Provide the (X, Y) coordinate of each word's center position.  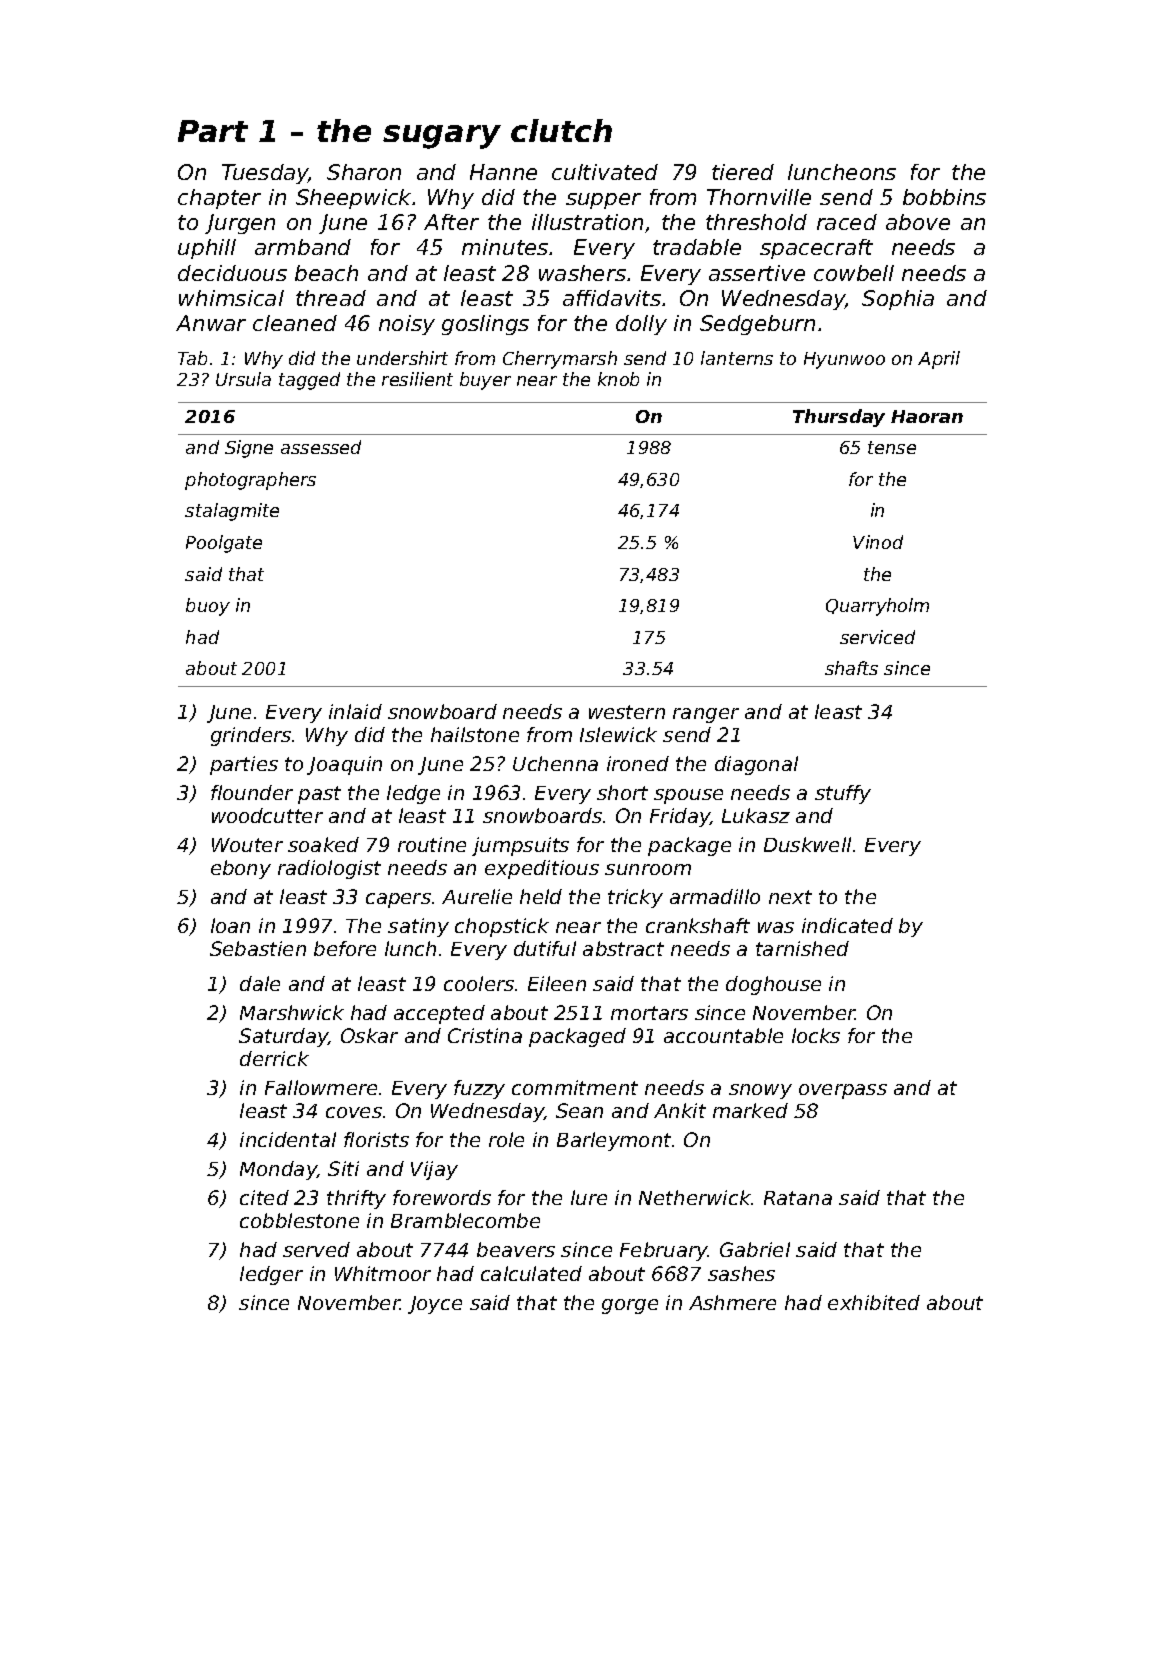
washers (582, 273)
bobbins (944, 197)
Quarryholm (877, 607)
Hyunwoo (844, 360)
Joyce (435, 1305)
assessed (321, 447)
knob (618, 379)
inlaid (355, 711)
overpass (843, 1091)
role (506, 1139)
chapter (219, 199)
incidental (288, 1139)
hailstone (475, 734)
